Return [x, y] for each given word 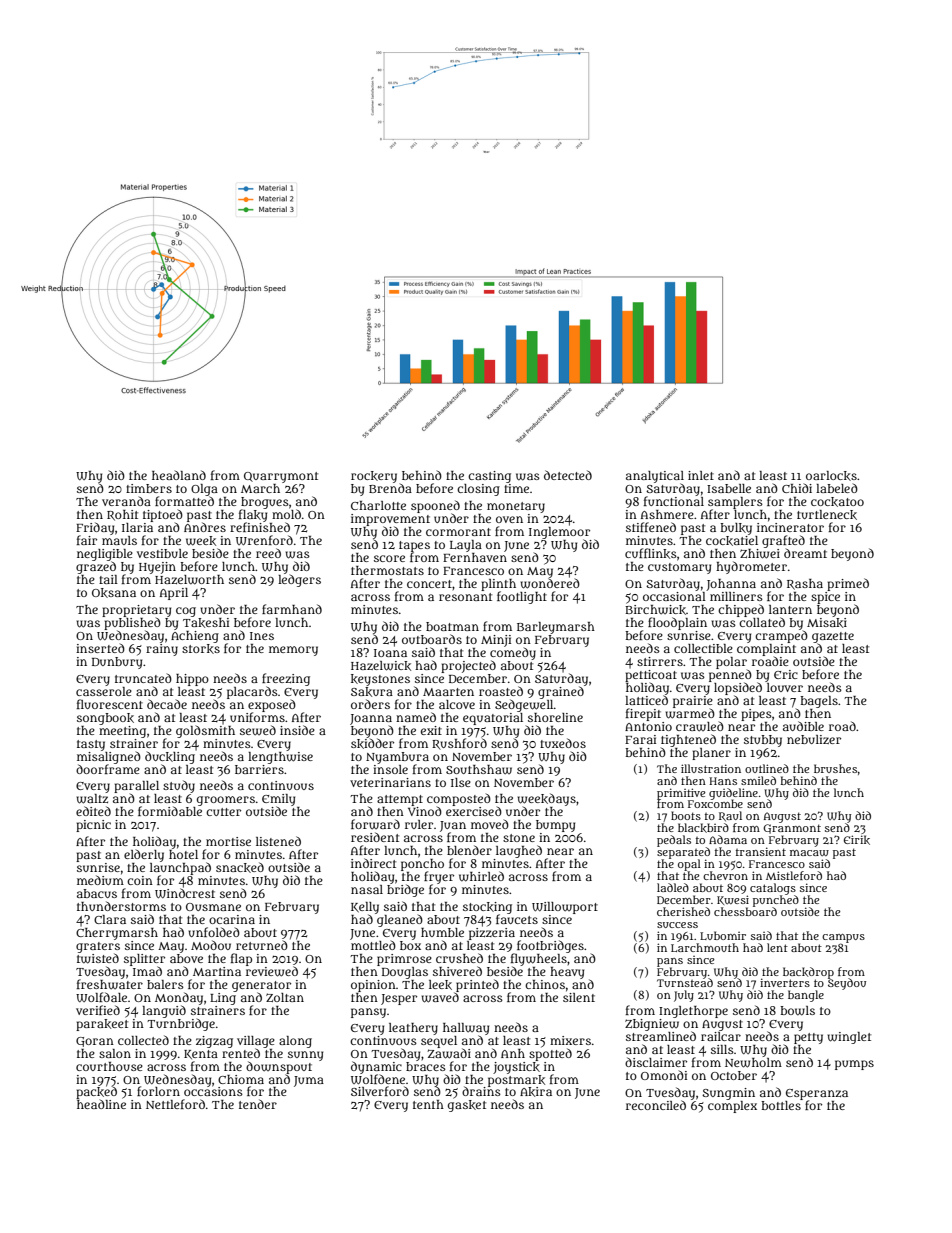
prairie [693, 702]
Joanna [371, 719]
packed [96, 1093]
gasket [467, 1106]
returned [262, 945]
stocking [487, 908]
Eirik [857, 840]
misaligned [109, 757]
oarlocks [831, 476]
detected [568, 475]
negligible [105, 555]
